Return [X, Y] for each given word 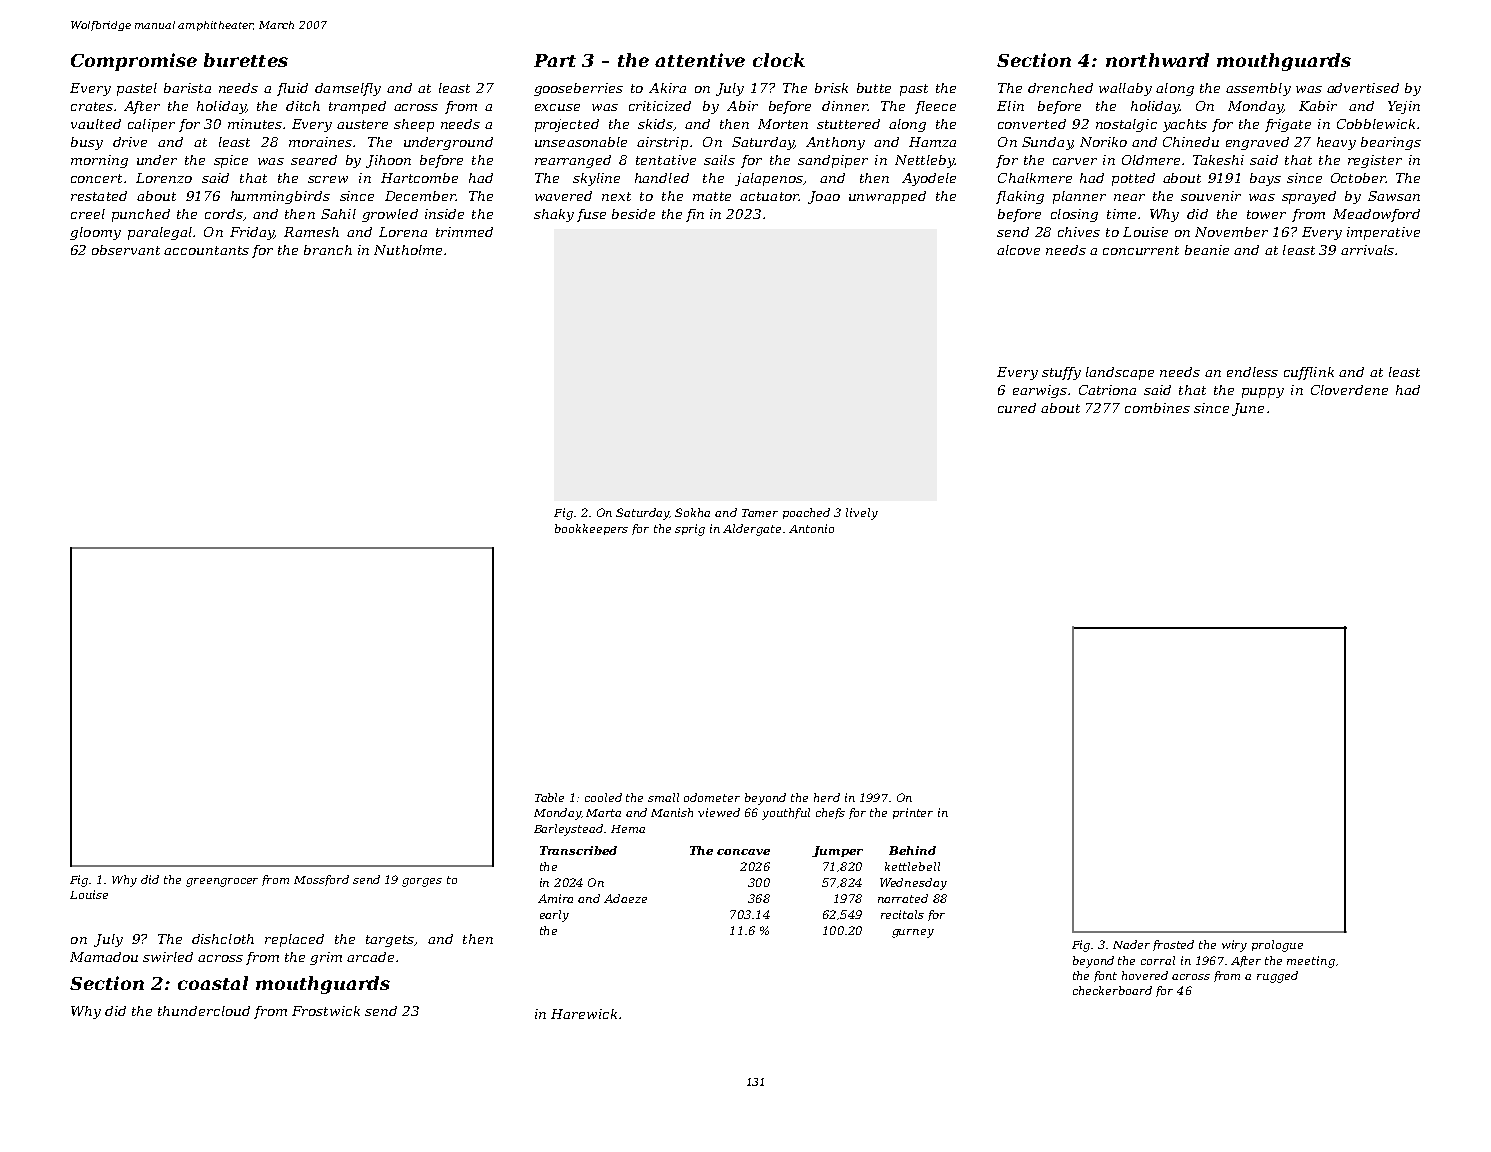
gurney [913, 933]
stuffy [1061, 373]
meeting [1311, 962]
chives [1079, 232]
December [420, 196]
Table [549, 797]
